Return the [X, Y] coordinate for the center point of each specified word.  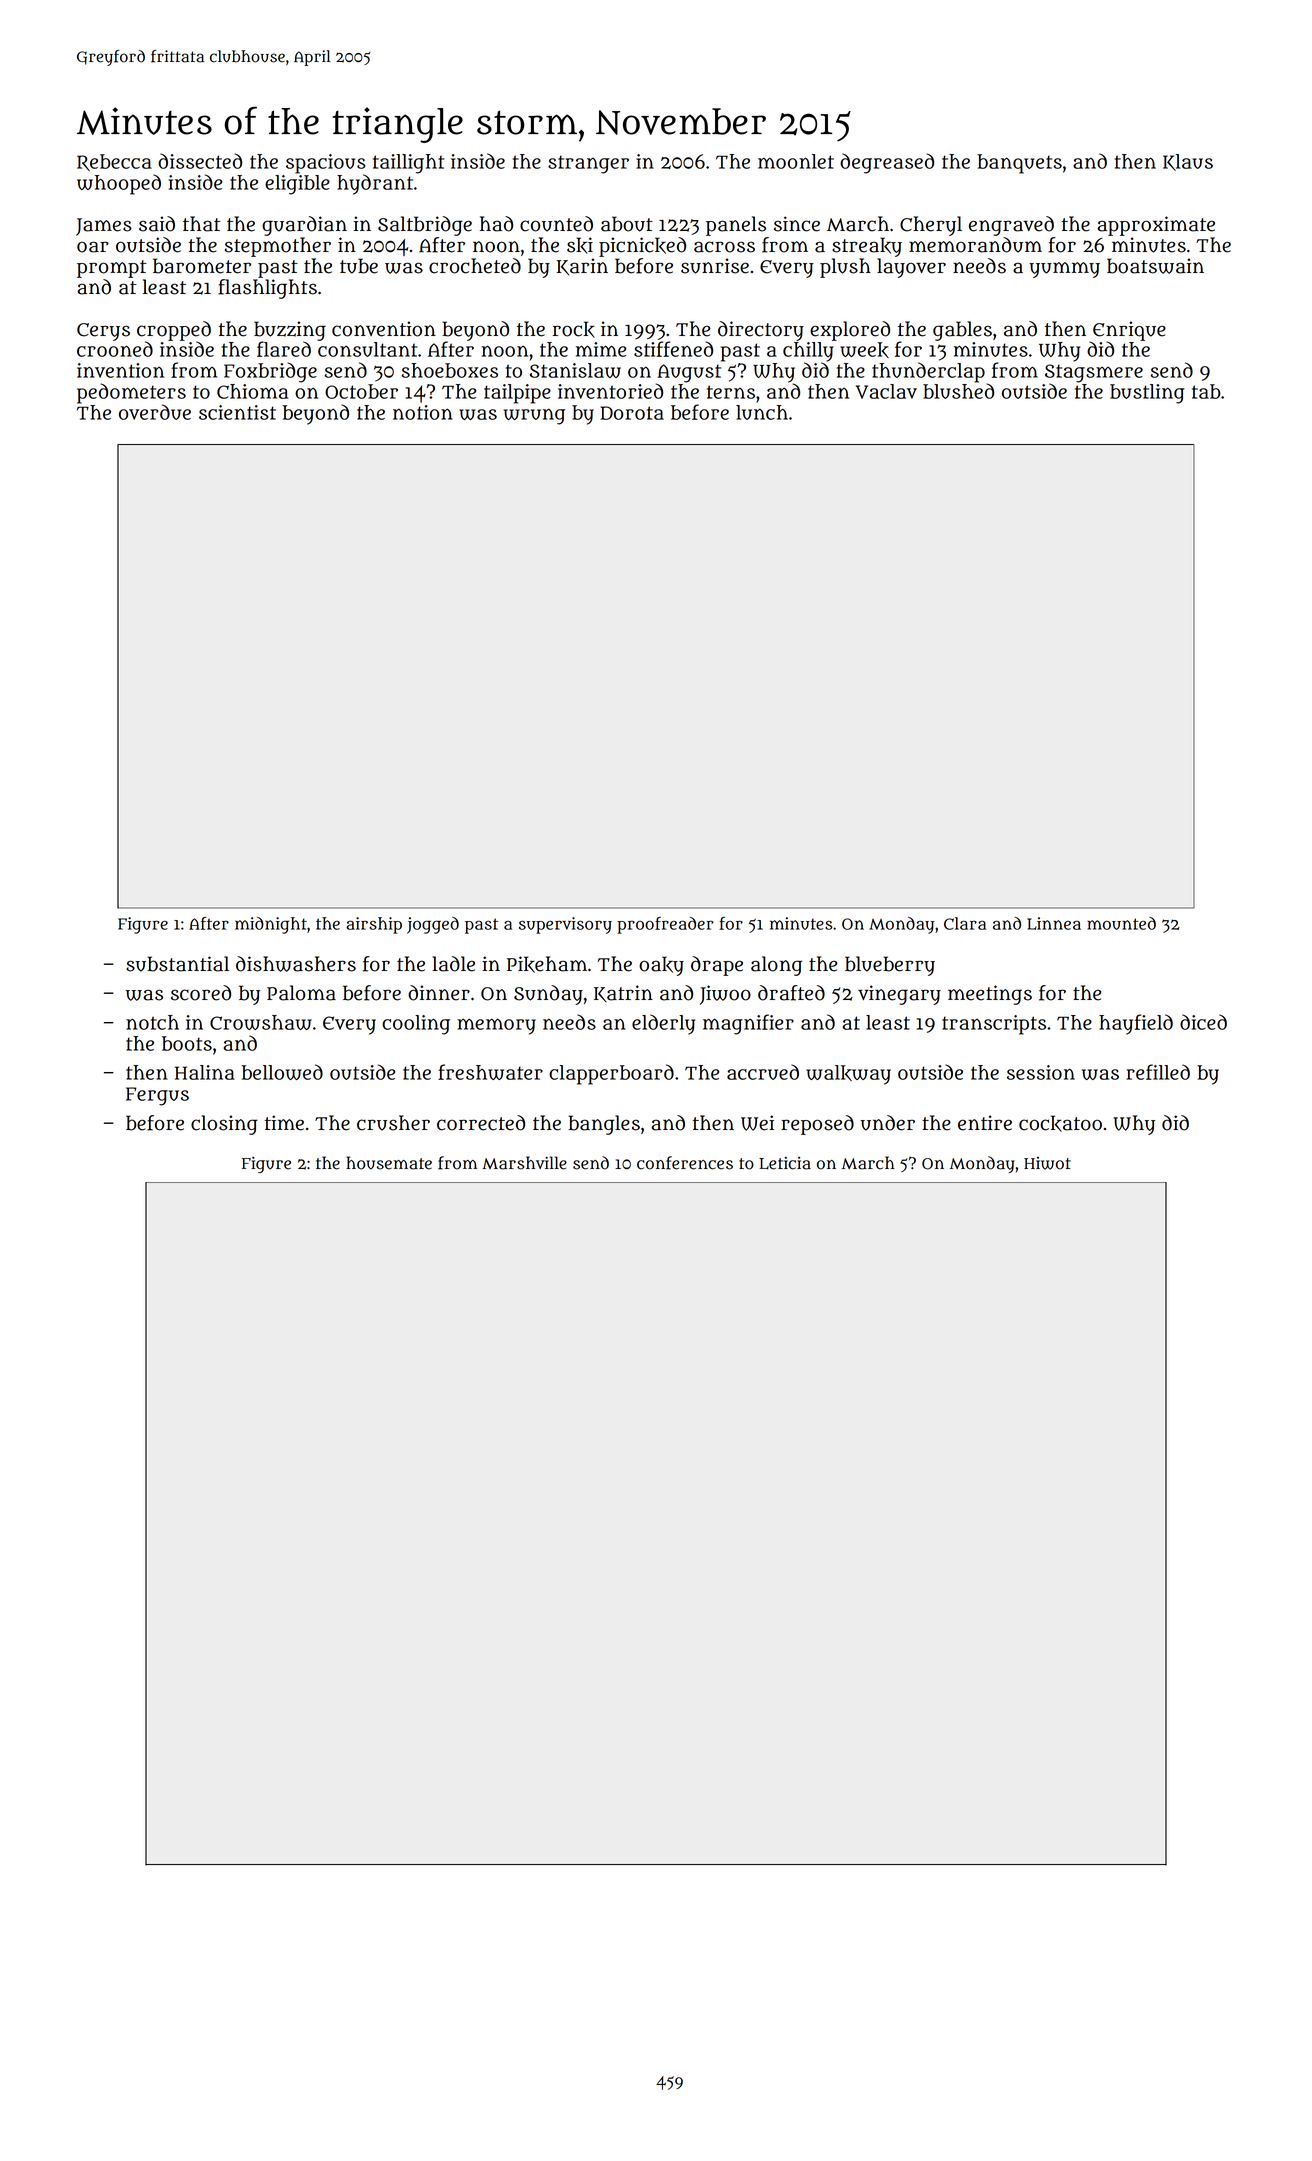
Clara [965, 923]
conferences [685, 1163]
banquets [1019, 164]
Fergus [157, 1096]
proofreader [665, 925]
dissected [200, 161]
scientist [237, 412]
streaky [867, 247]
